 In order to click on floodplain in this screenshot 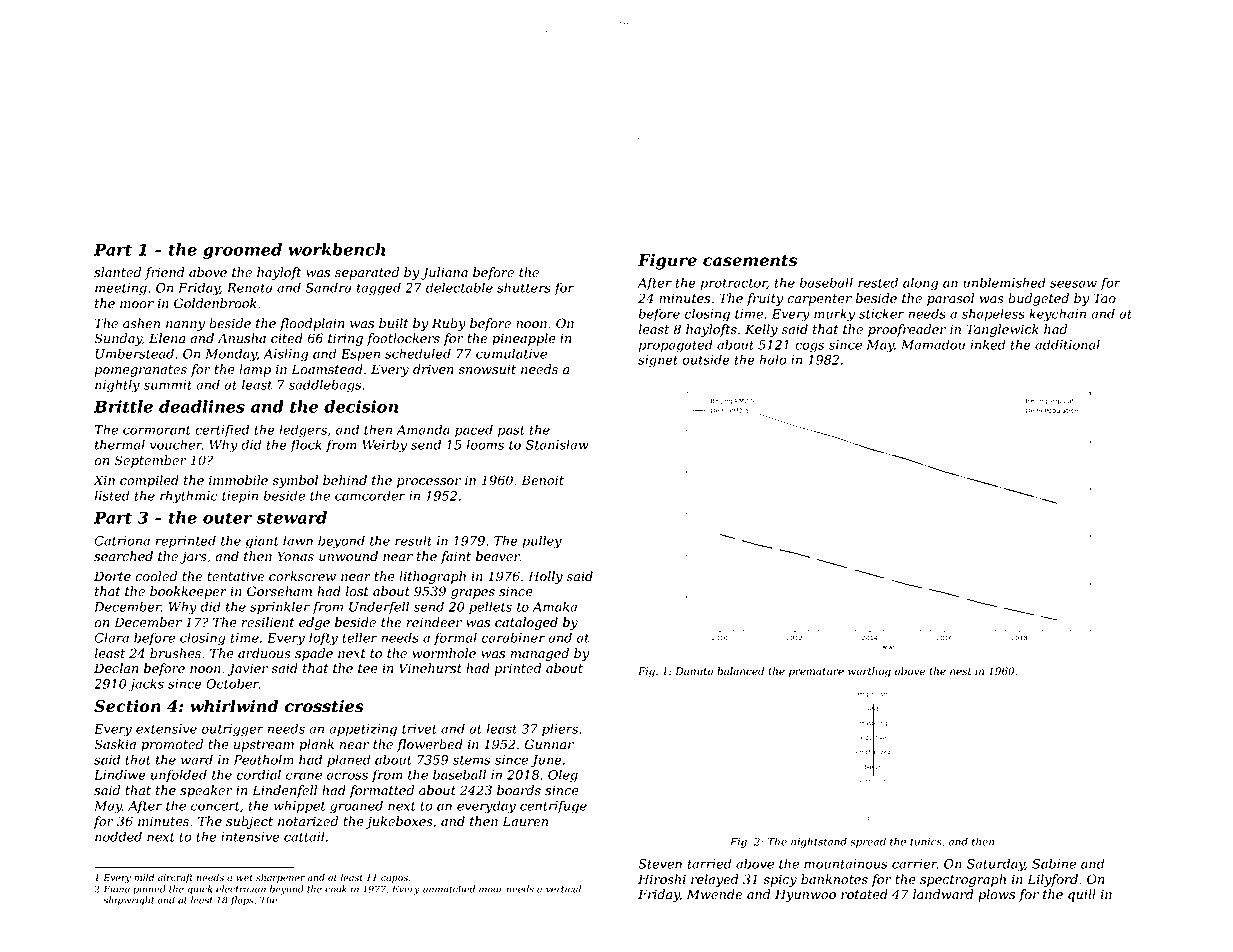, I will do `click(311, 324)`.
